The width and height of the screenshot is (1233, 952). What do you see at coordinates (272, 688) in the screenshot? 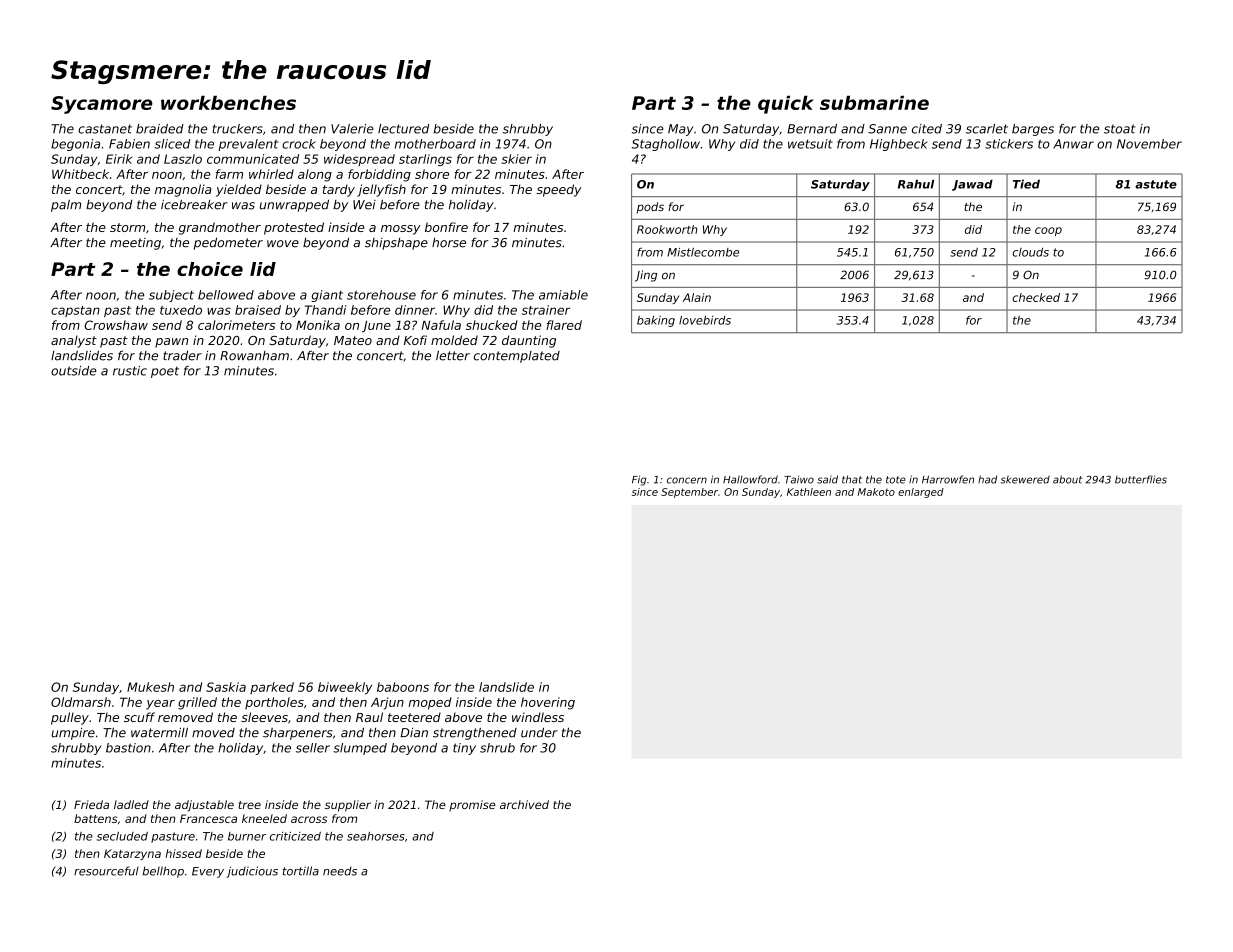
I see `parked` at bounding box center [272, 688].
